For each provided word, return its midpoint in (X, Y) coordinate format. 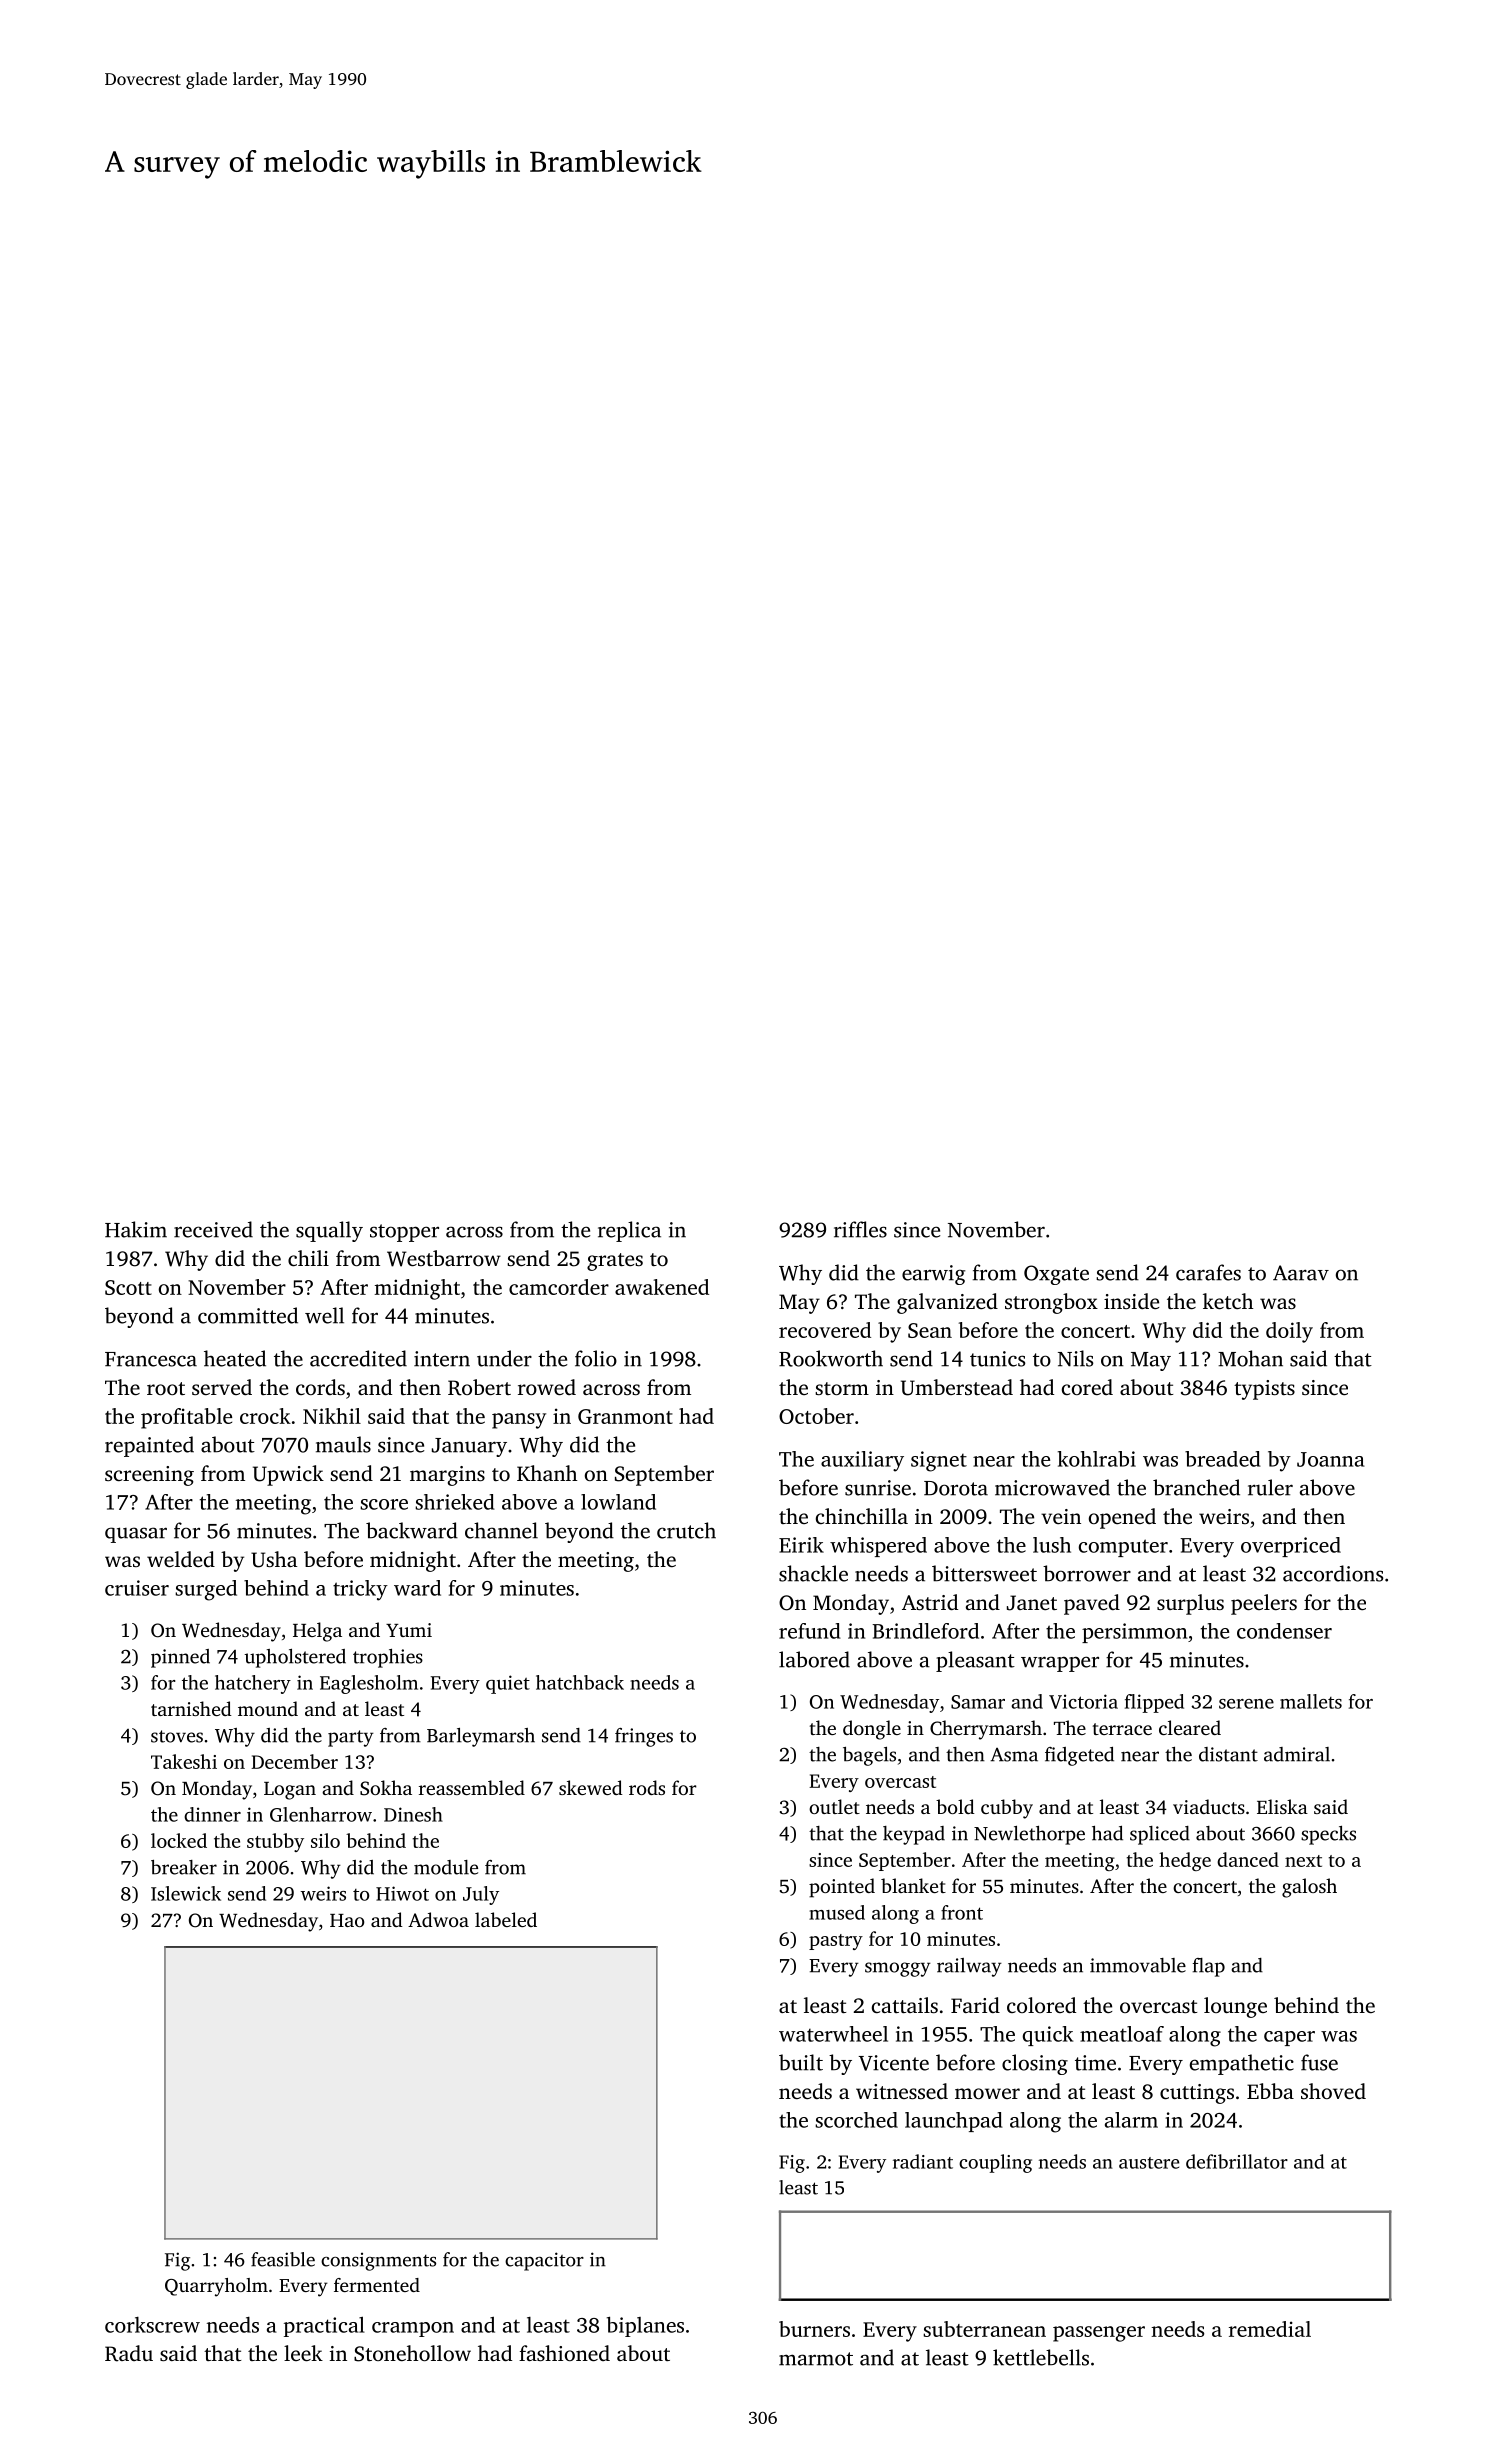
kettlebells (1041, 2357)
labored (814, 1659)
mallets (1311, 1701)
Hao (347, 1920)
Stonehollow (412, 2353)
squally (329, 1231)
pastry (836, 1942)
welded (181, 1559)
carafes (1208, 1272)
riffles (860, 1229)
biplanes (645, 2326)
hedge (1185, 1861)
